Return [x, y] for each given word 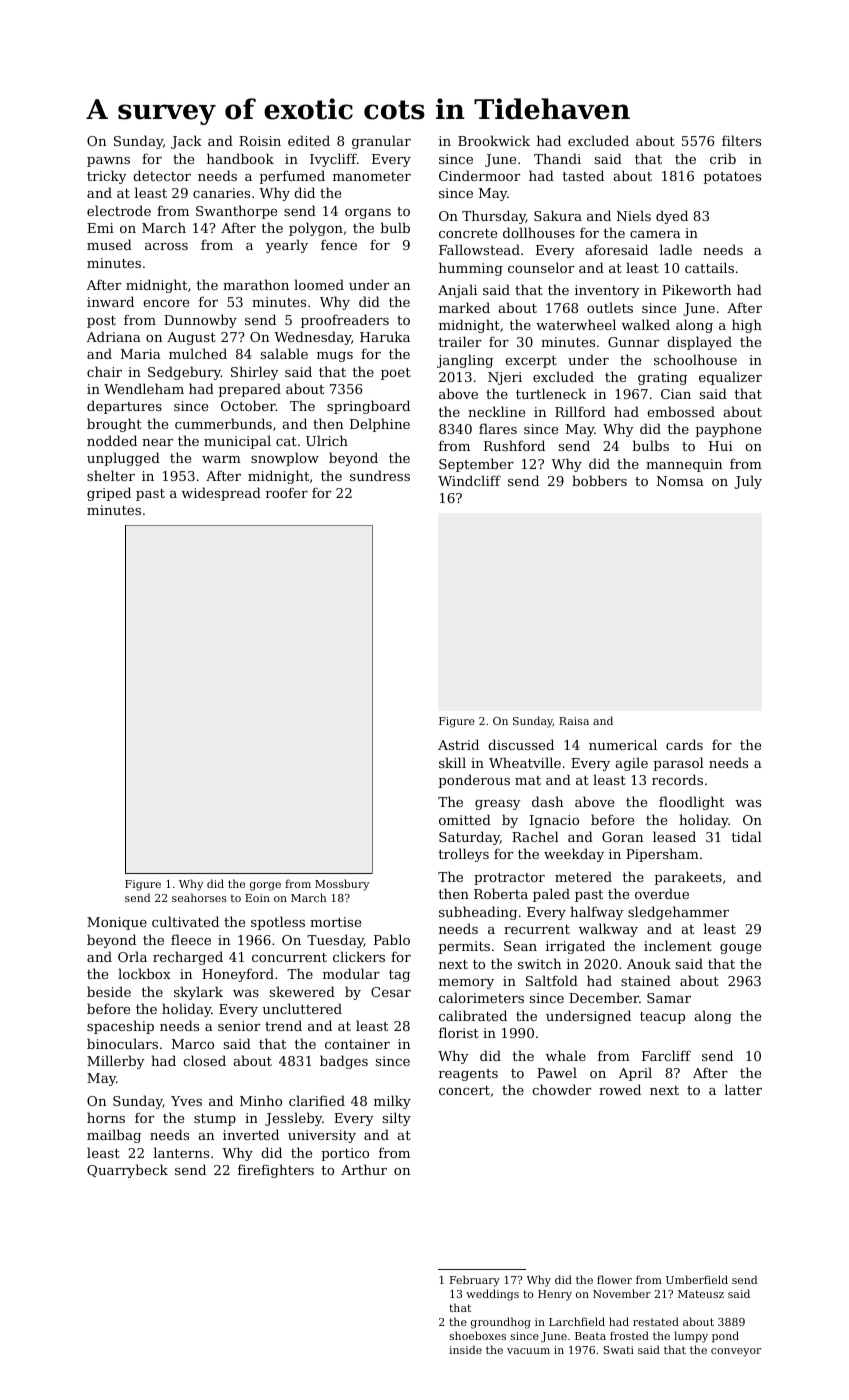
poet [396, 374]
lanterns [181, 1152]
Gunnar [633, 342]
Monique [117, 923]
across [166, 246]
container [357, 1044]
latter [743, 1089]
